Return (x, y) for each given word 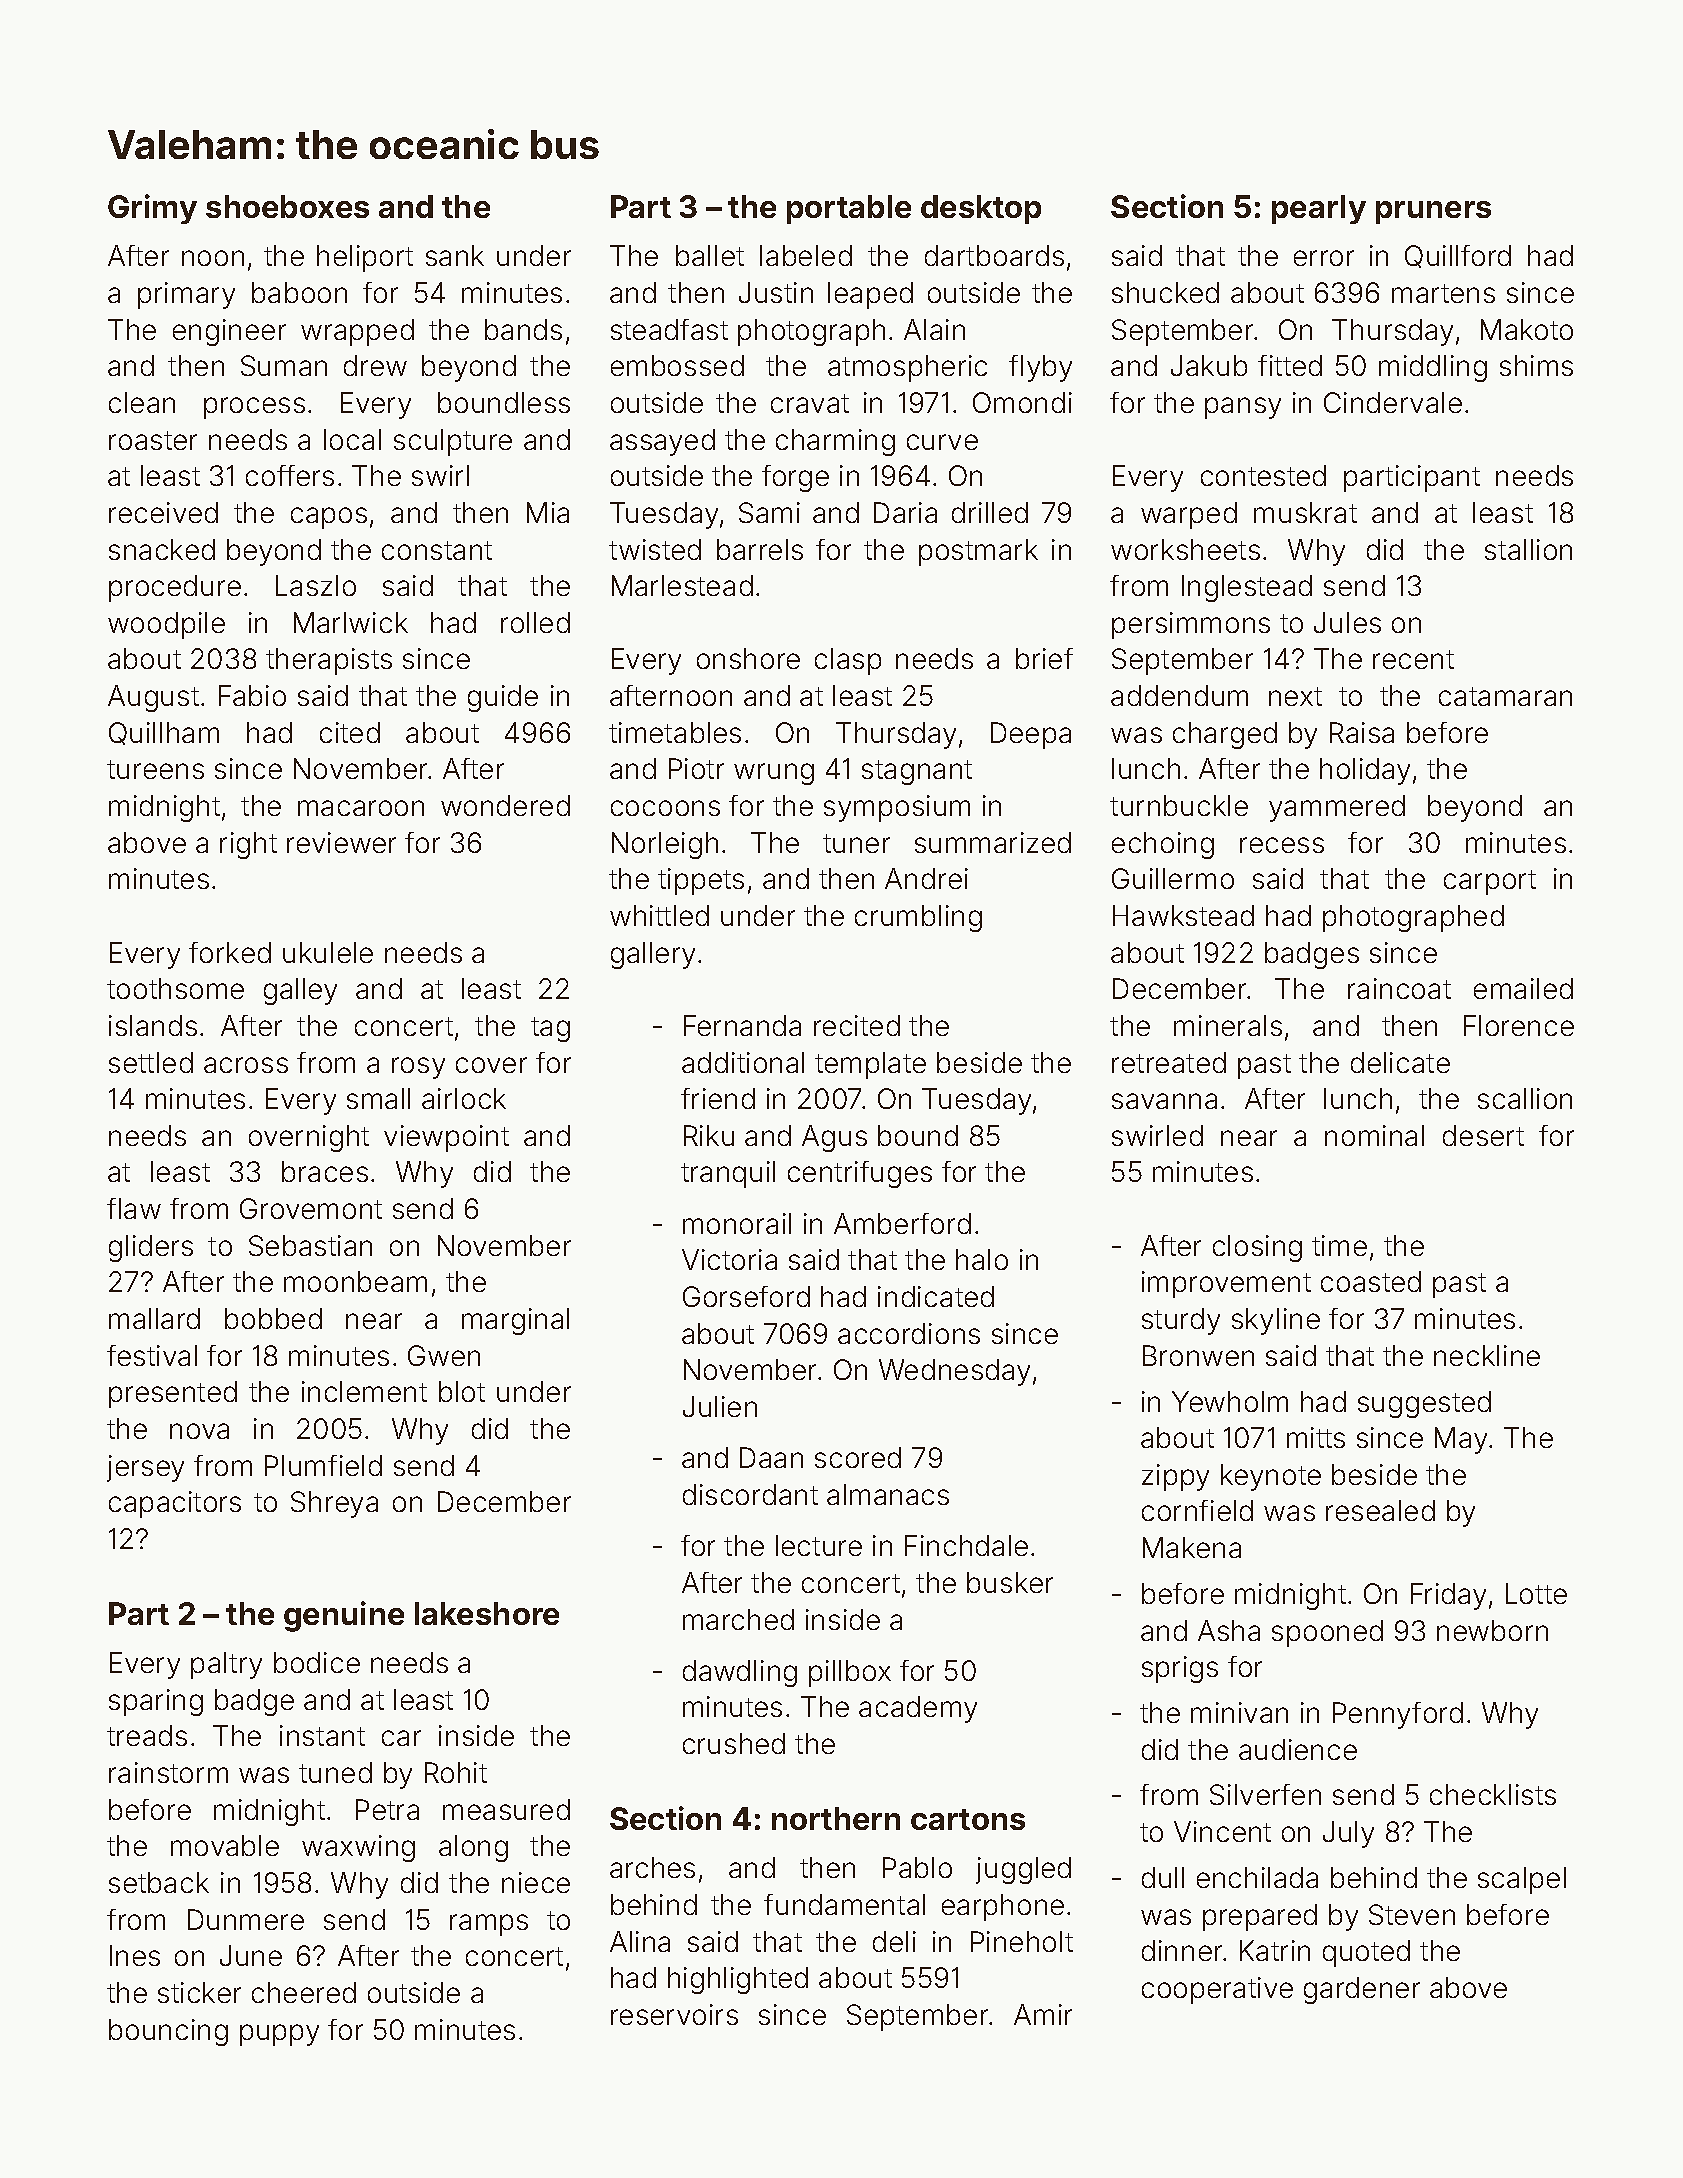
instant (322, 1735)
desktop (981, 209)
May (1461, 1440)
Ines (135, 1955)
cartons (968, 1819)
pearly (1319, 209)
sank (455, 255)
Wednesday (954, 1372)
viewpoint (446, 1138)
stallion (1528, 549)
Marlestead (682, 585)
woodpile (166, 625)
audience (1298, 1749)
